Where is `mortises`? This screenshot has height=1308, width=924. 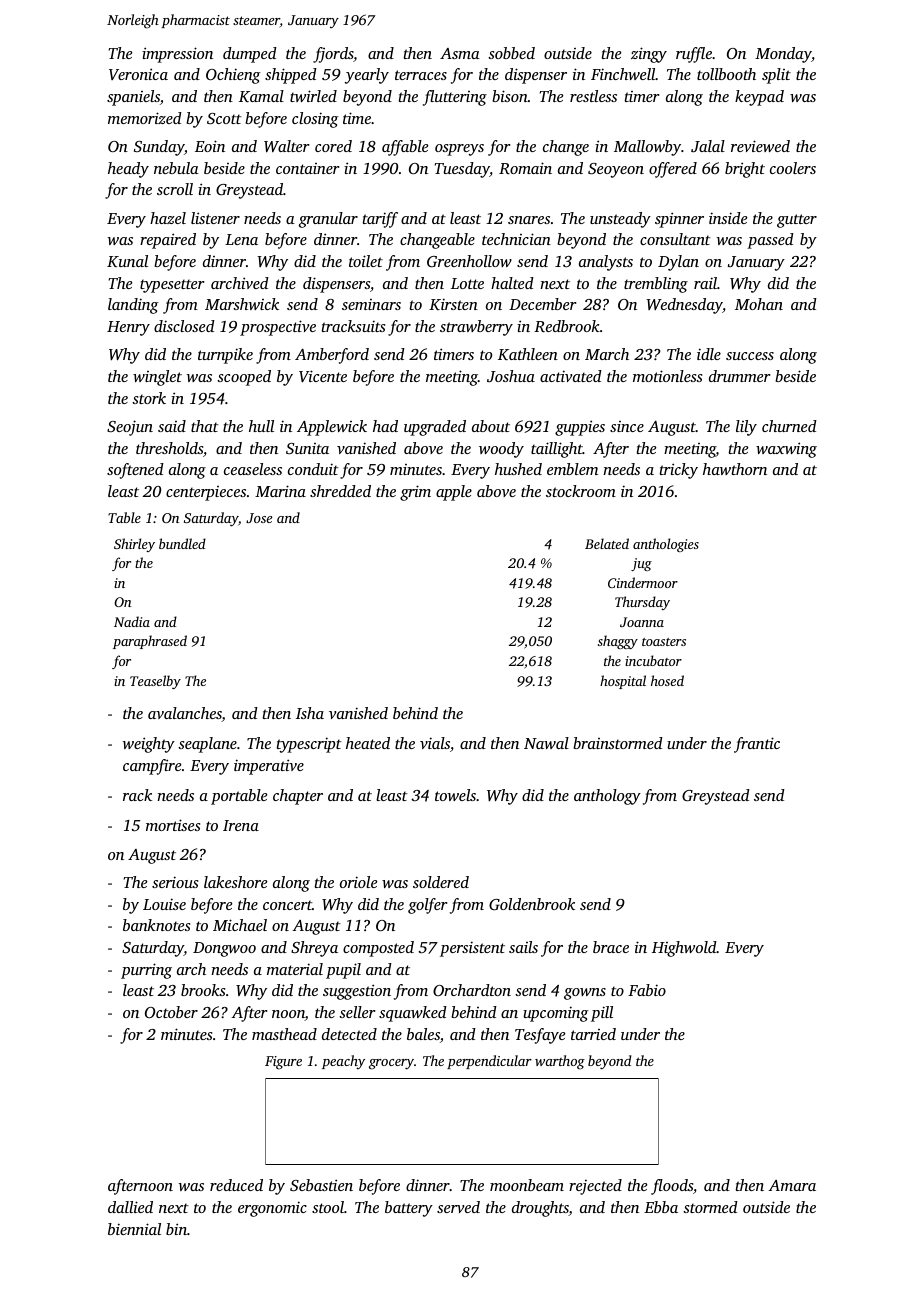 mortises is located at coordinates (173, 825).
